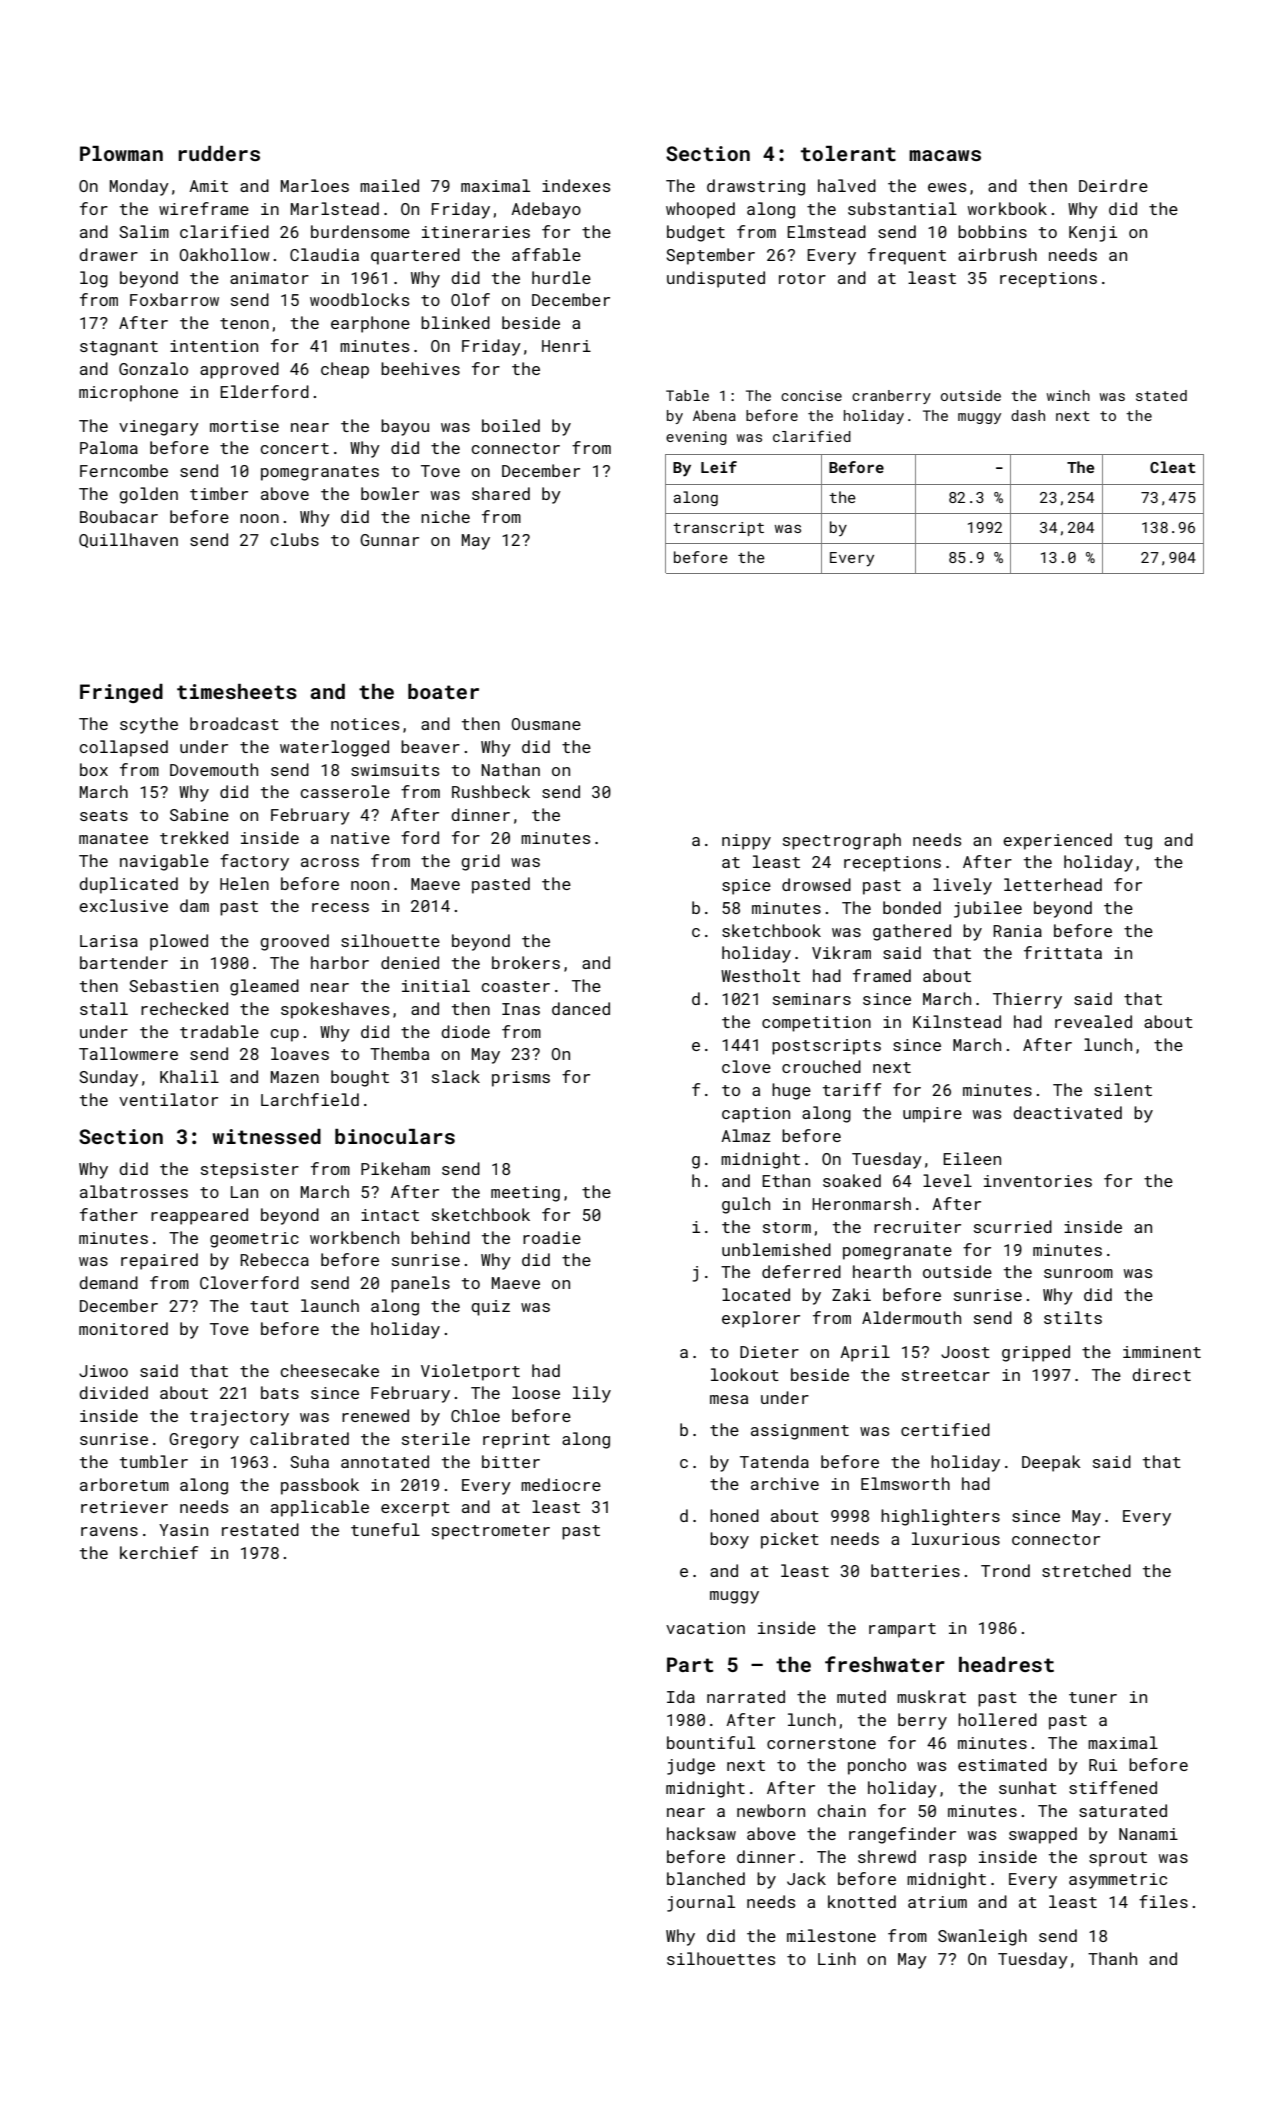  Describe the element at coordinates (701, 1903) in the document. I see `journal` at that location.
